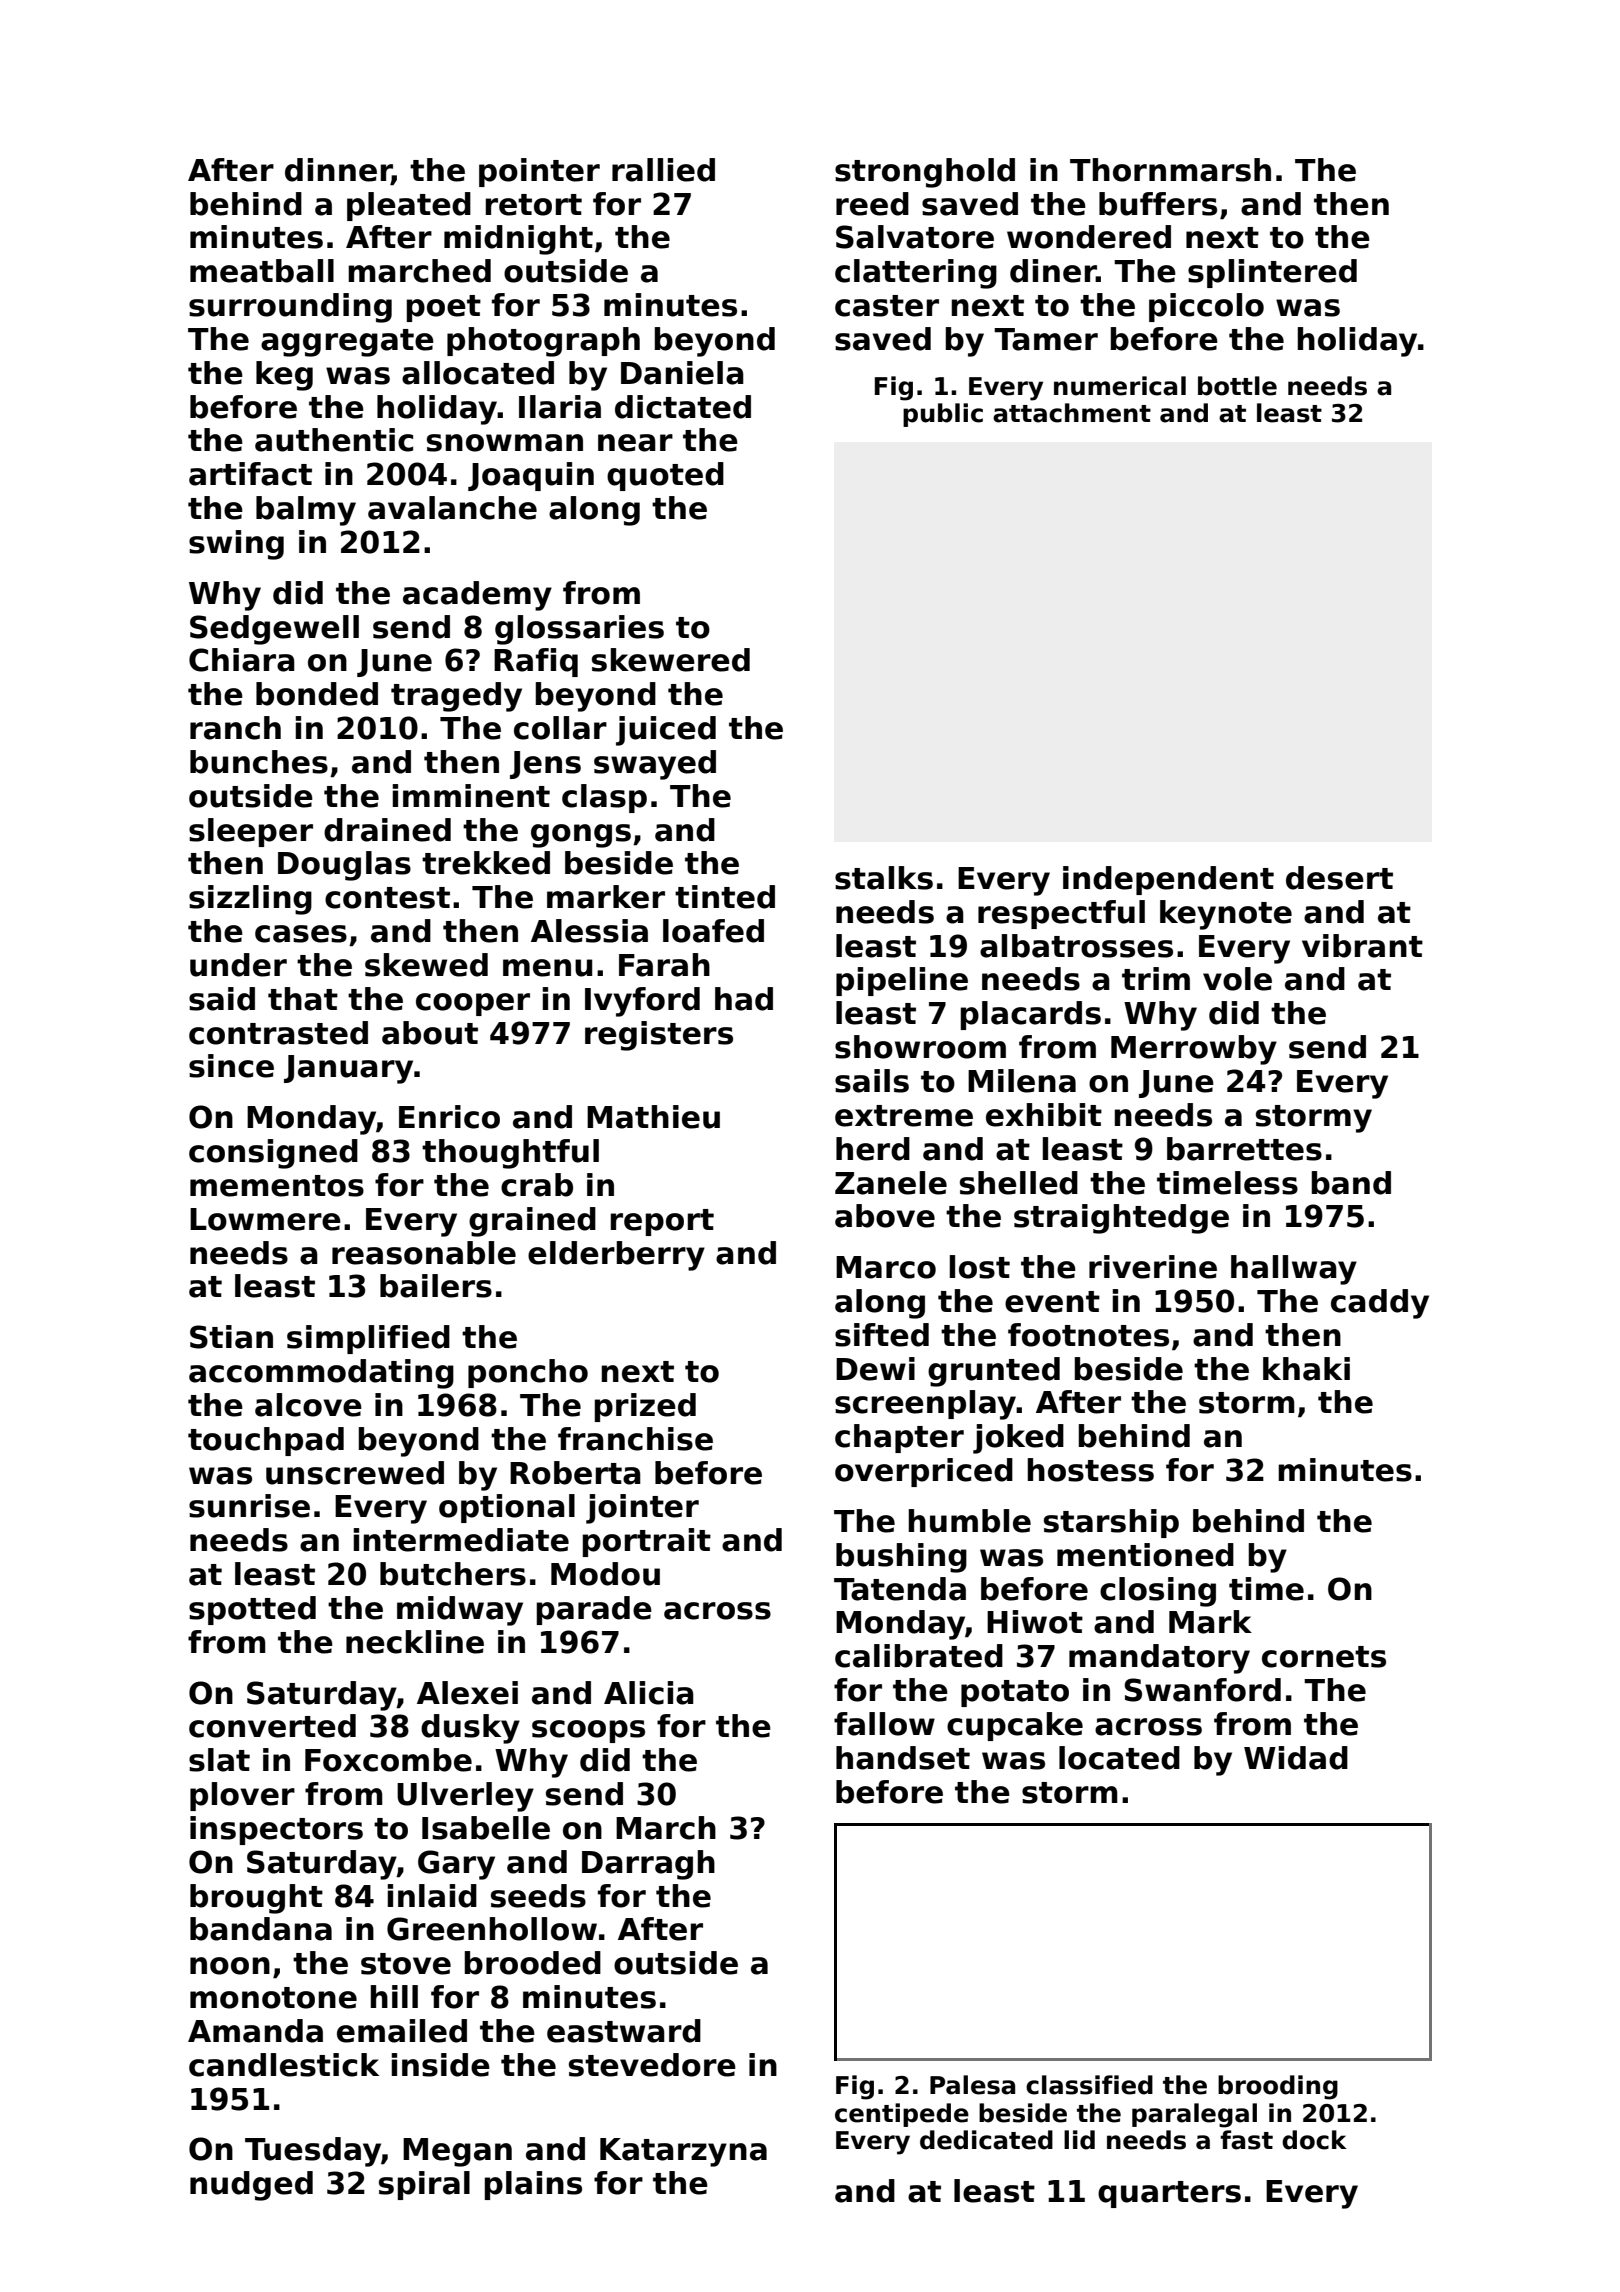  I want to click on nudged, so click(251, 2186).
